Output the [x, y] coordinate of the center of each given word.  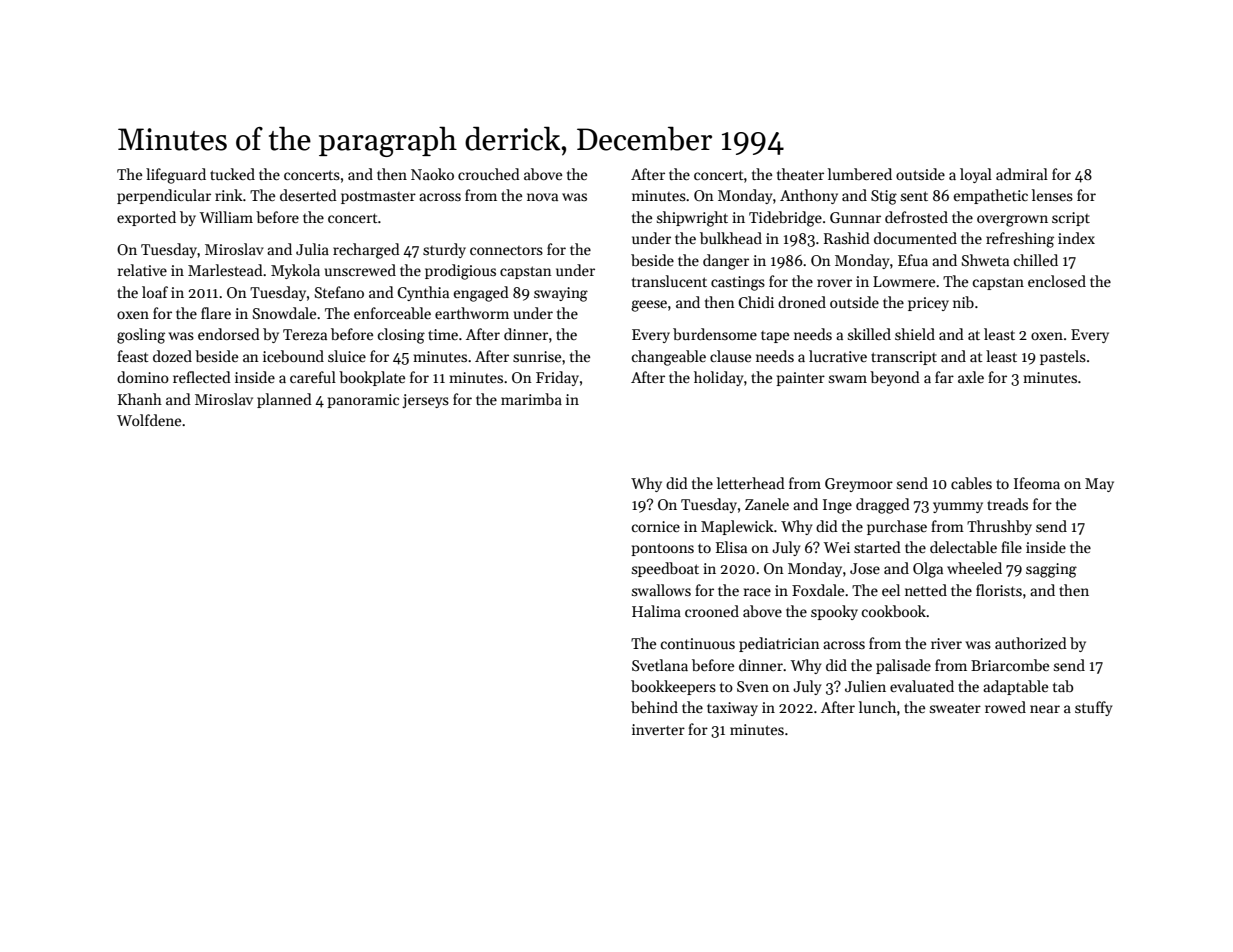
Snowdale [284, 313]
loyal [976, 175]
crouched [489, 174]
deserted [308, 195]
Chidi [756, 302]
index [1076, 238]
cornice [656, 526]
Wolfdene [149, 420]
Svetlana [660, 665]
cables [971, 483]
